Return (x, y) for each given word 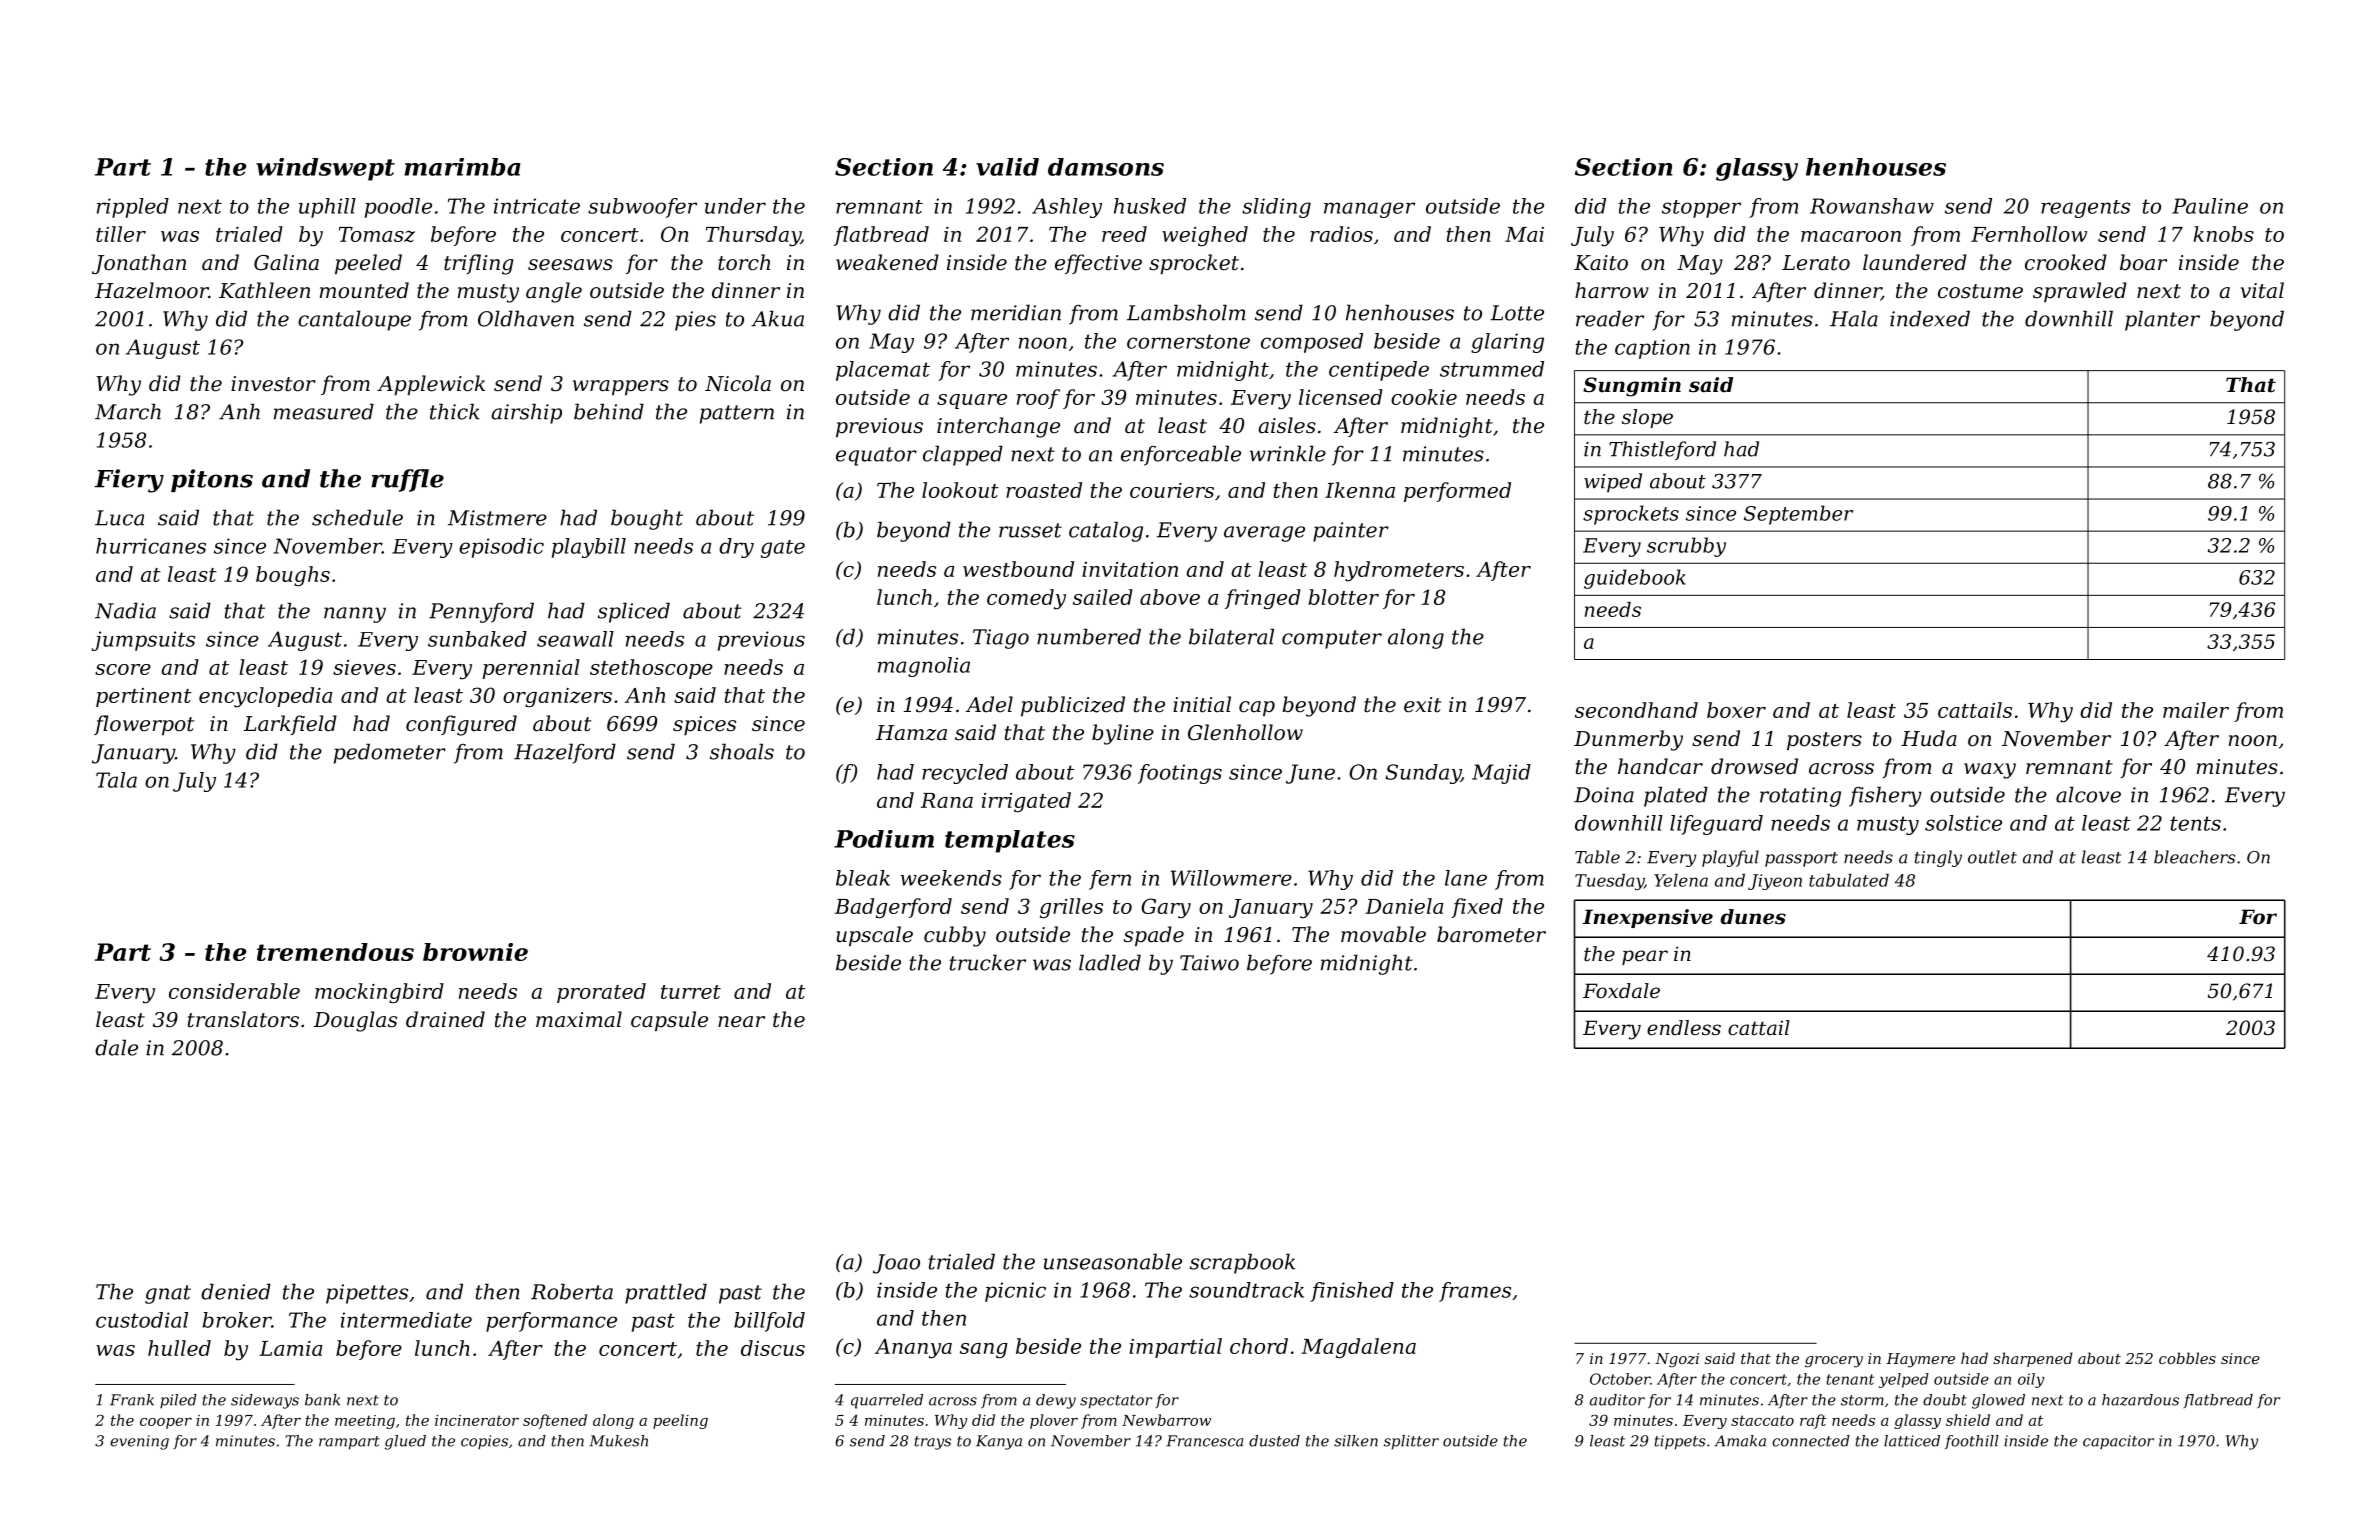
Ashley (1067, 208)
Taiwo (1209, 963)
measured (324, 411)
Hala (1854, 318)
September (1798, 515)
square (972, 401)
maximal (579, 1019)
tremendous (335, 952)
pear (1645, 957)
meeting (365, 1422)
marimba (462, 167)
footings (1180, 774)
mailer (2196, 710)
